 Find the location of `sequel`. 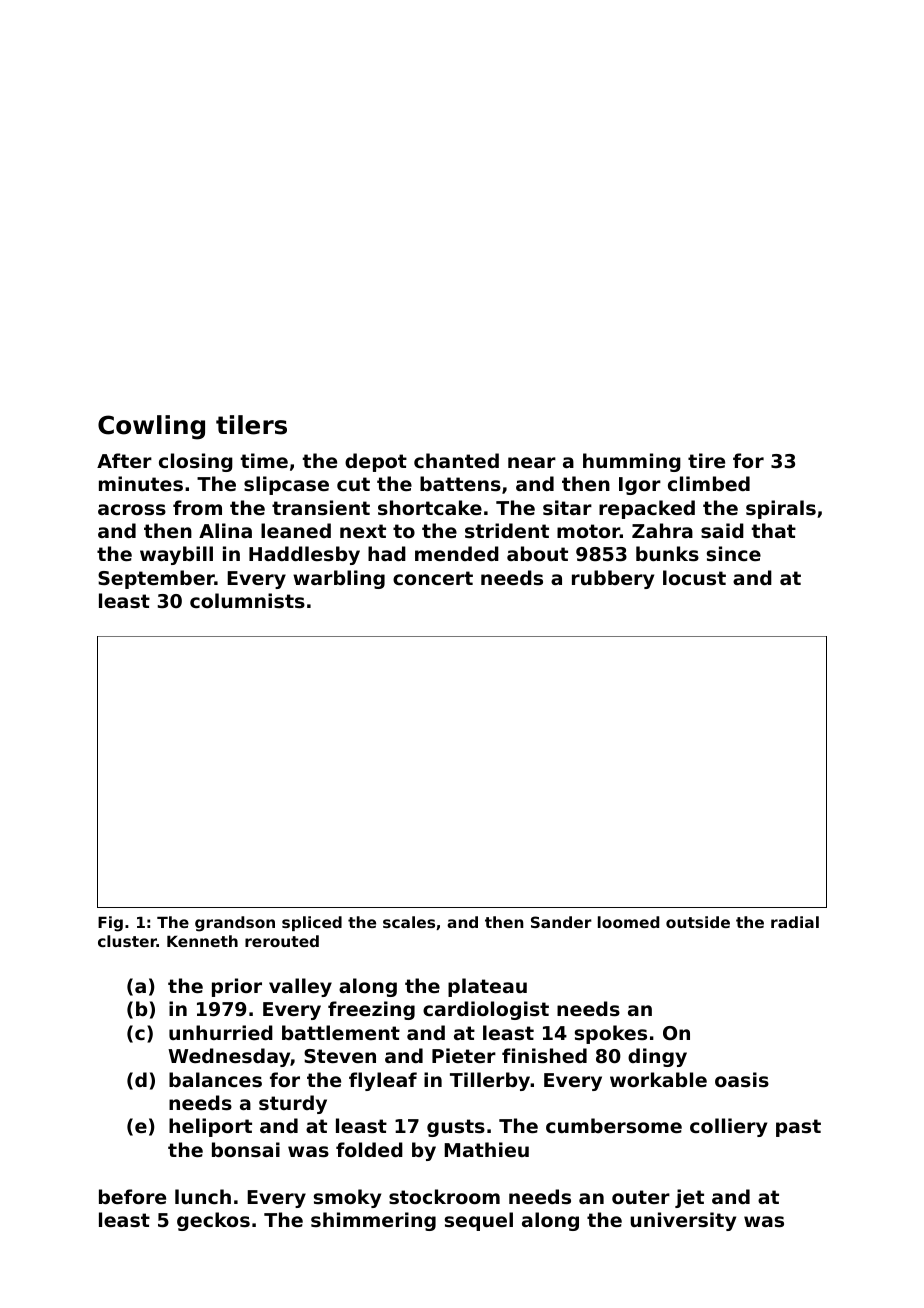

sequel is located at coordinates (479, 1221).
